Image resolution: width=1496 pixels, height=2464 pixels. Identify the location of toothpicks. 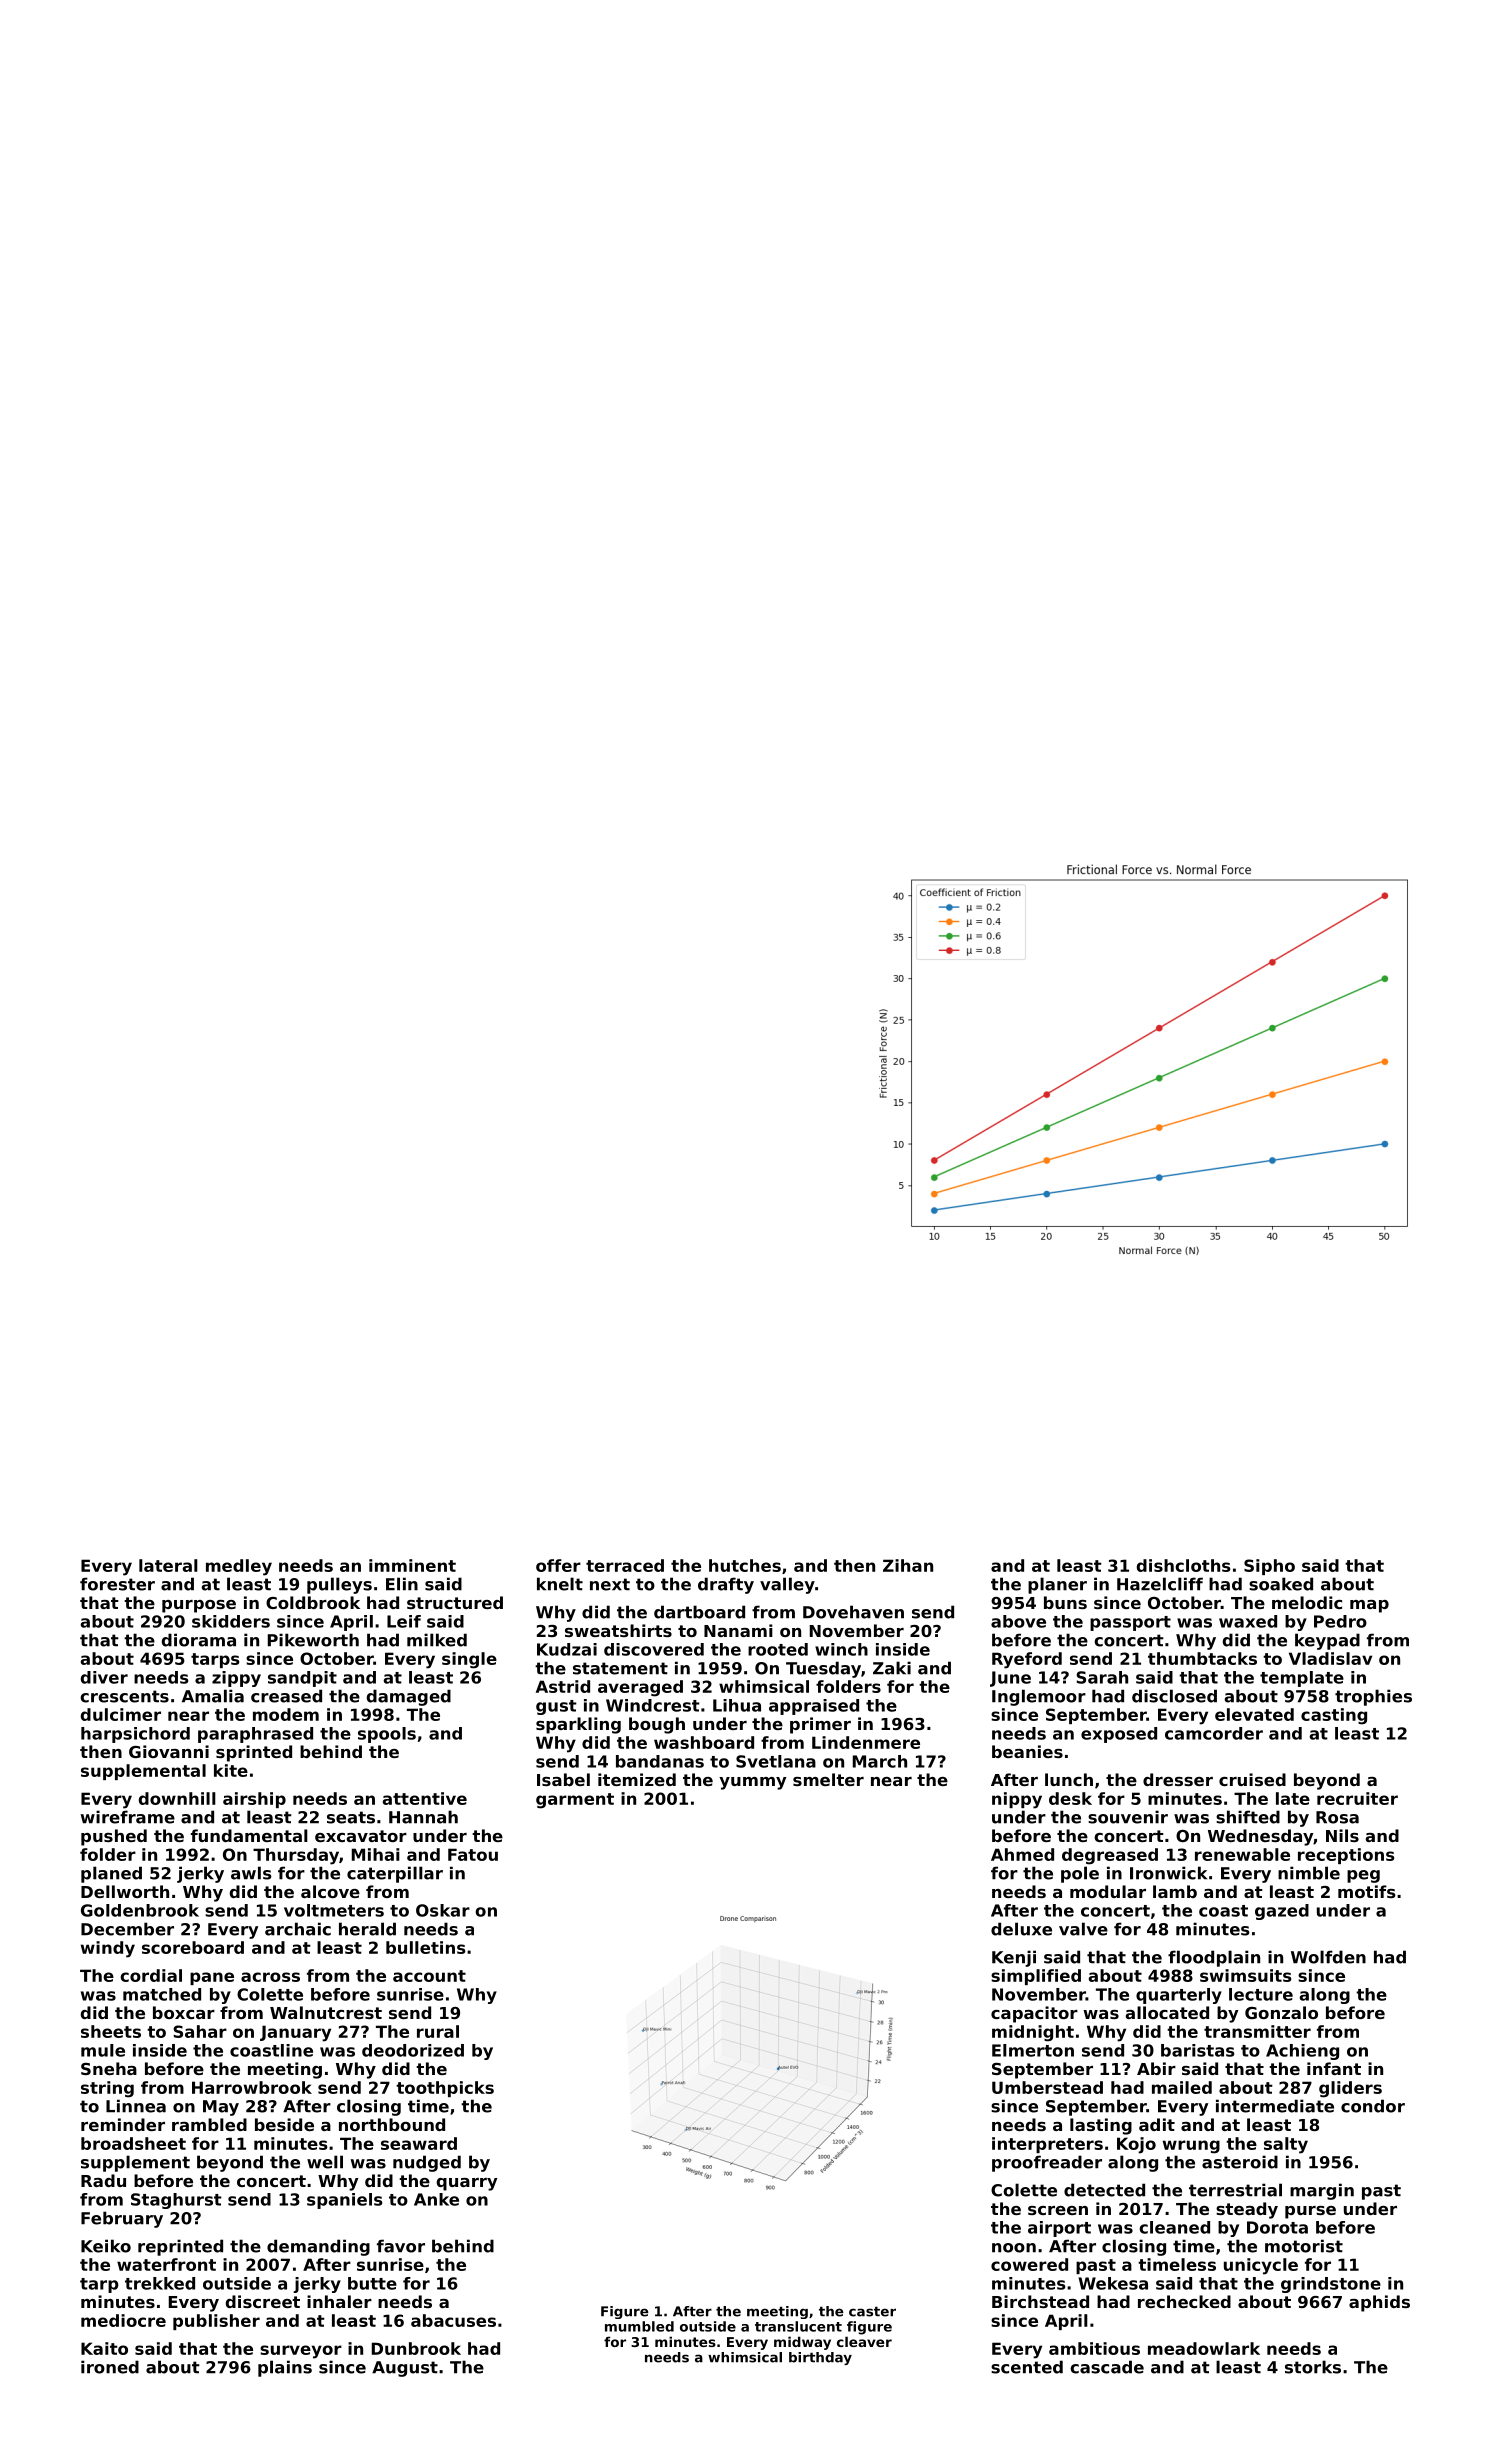
(445, 2089).
